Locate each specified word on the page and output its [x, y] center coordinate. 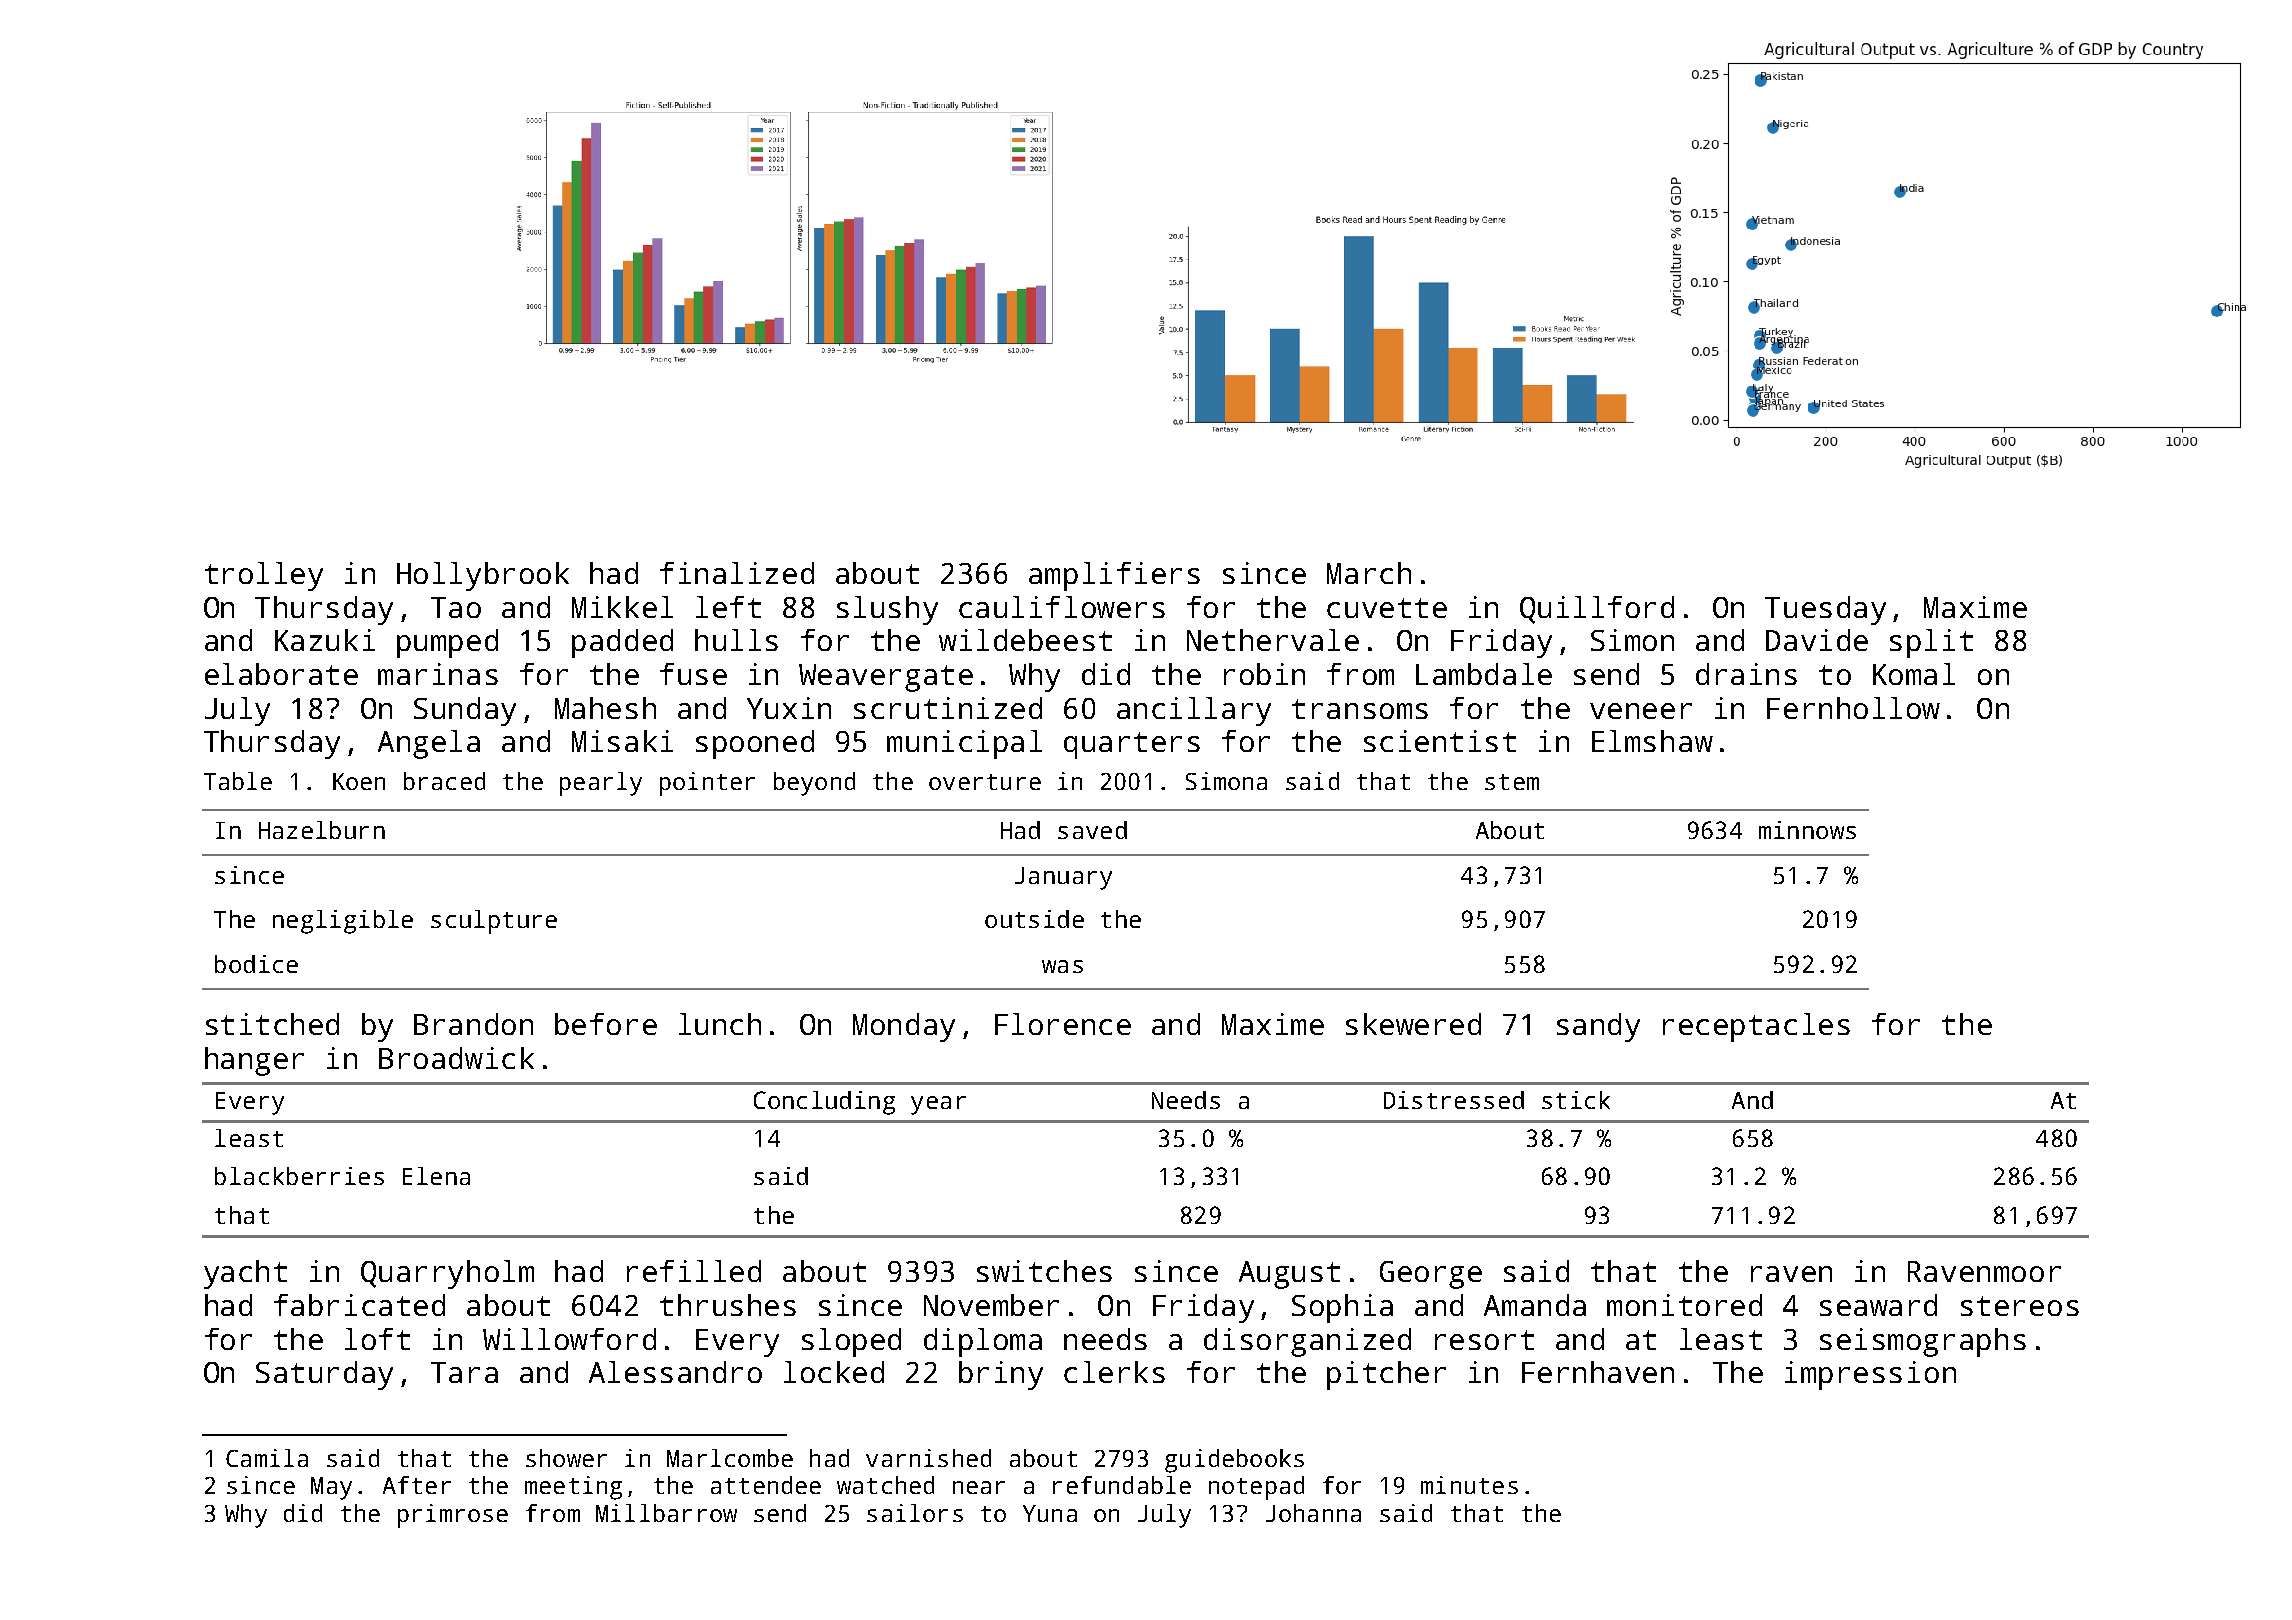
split [1931, 643]
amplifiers [1114, 576]
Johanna [1313, 1513]
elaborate [281, 674]
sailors [915, 1513]
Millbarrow [666, 1513]
